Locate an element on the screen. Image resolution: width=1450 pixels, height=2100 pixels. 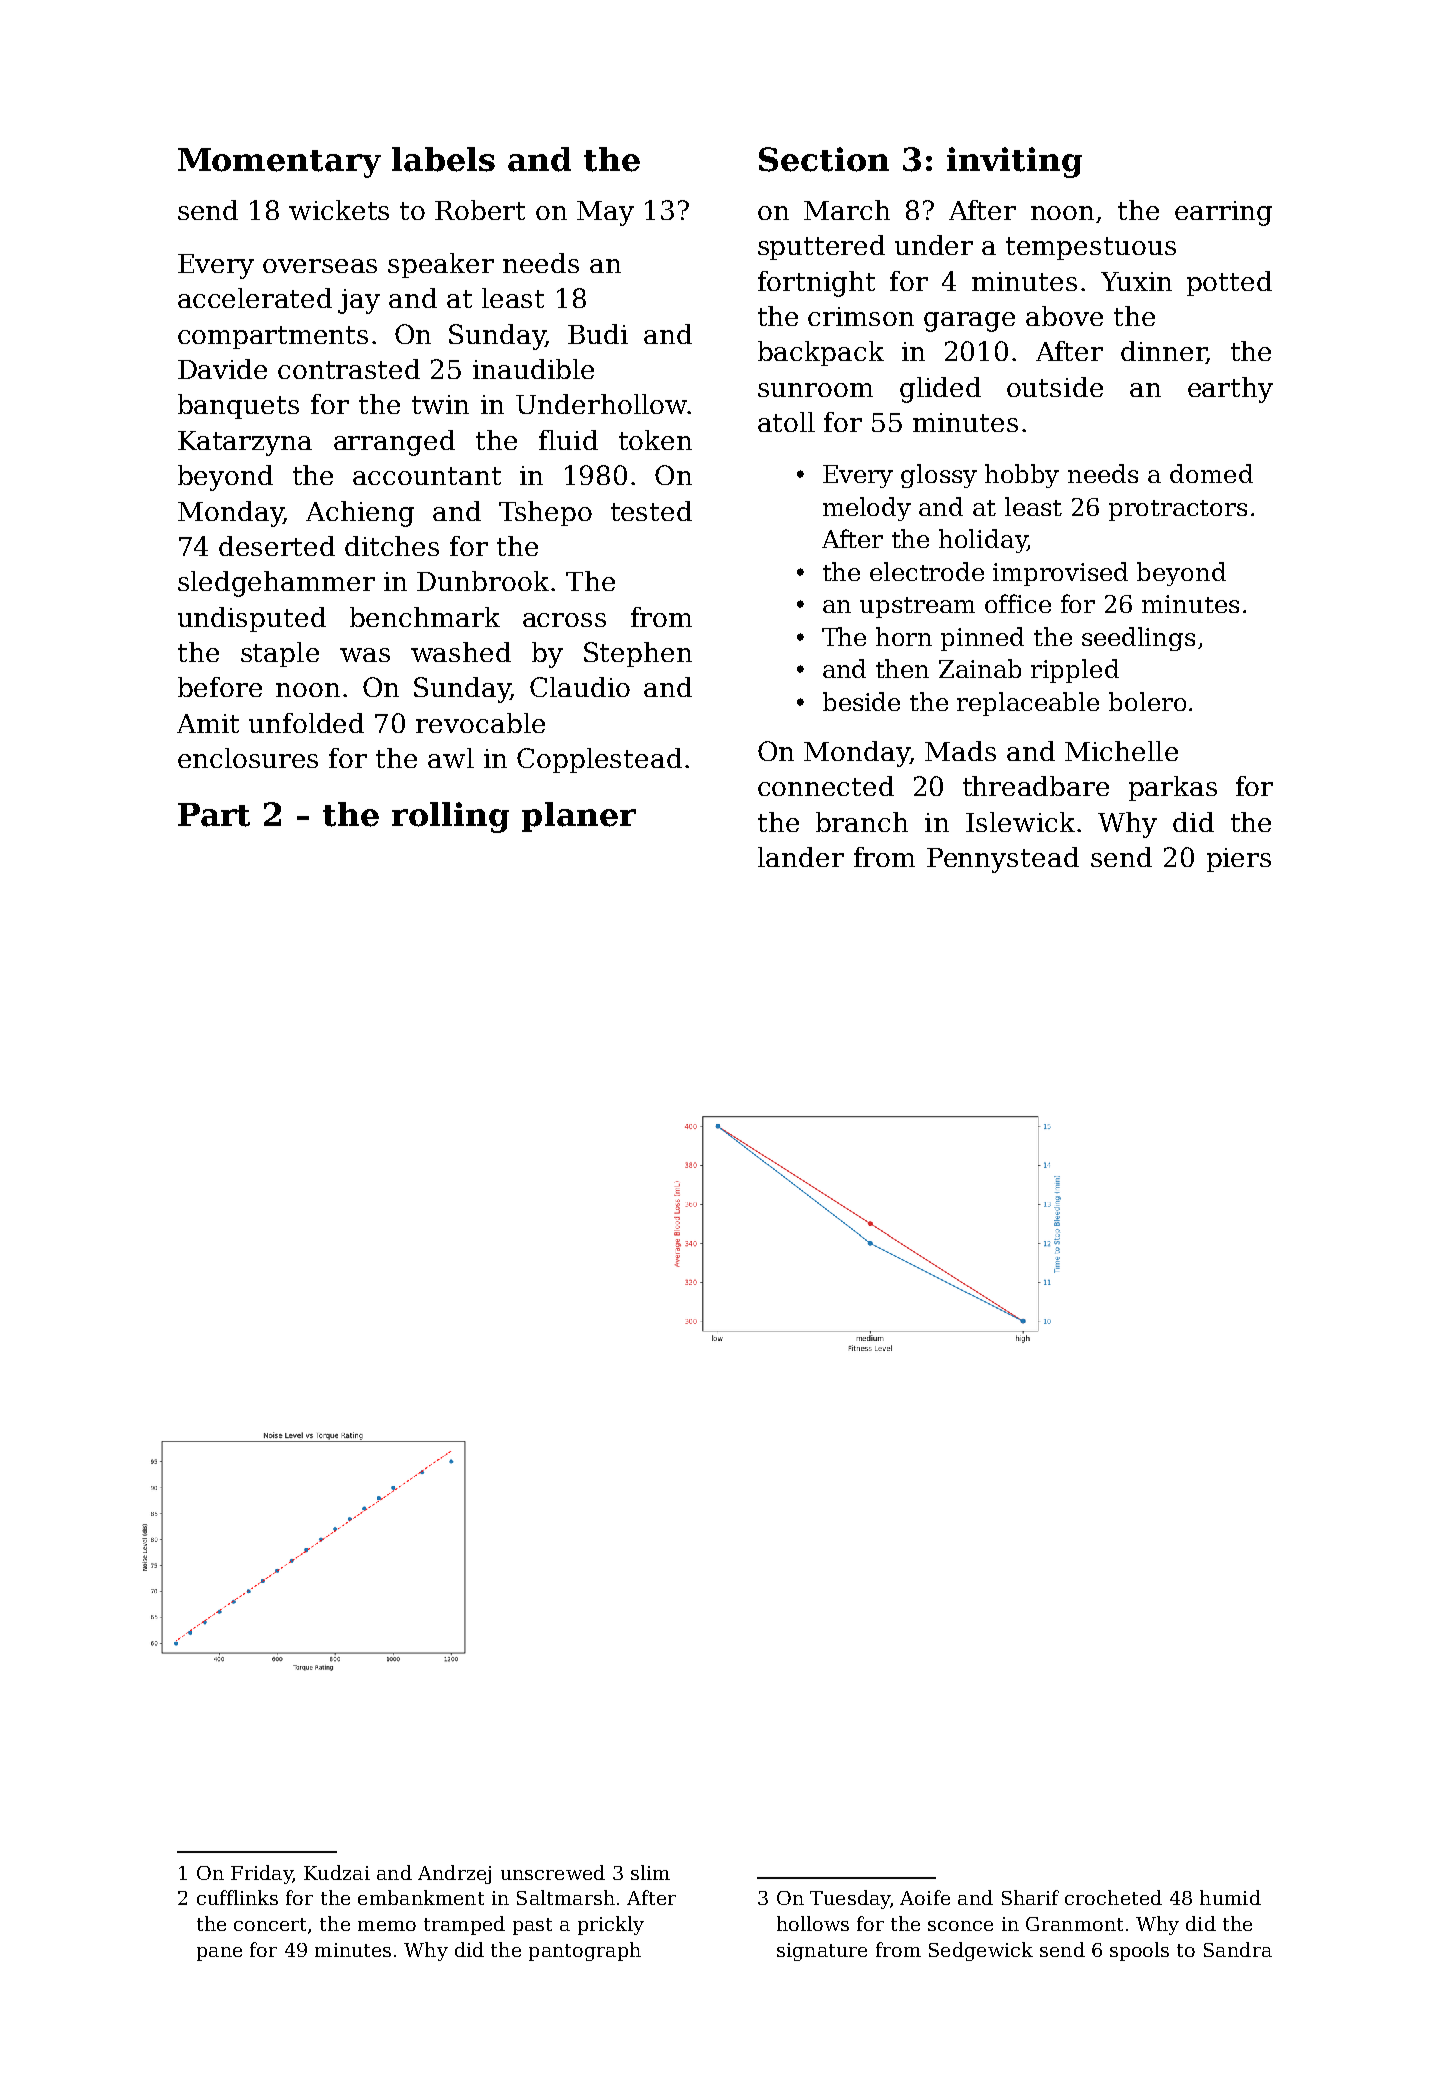
lander is located at coordinates (801, 857).
